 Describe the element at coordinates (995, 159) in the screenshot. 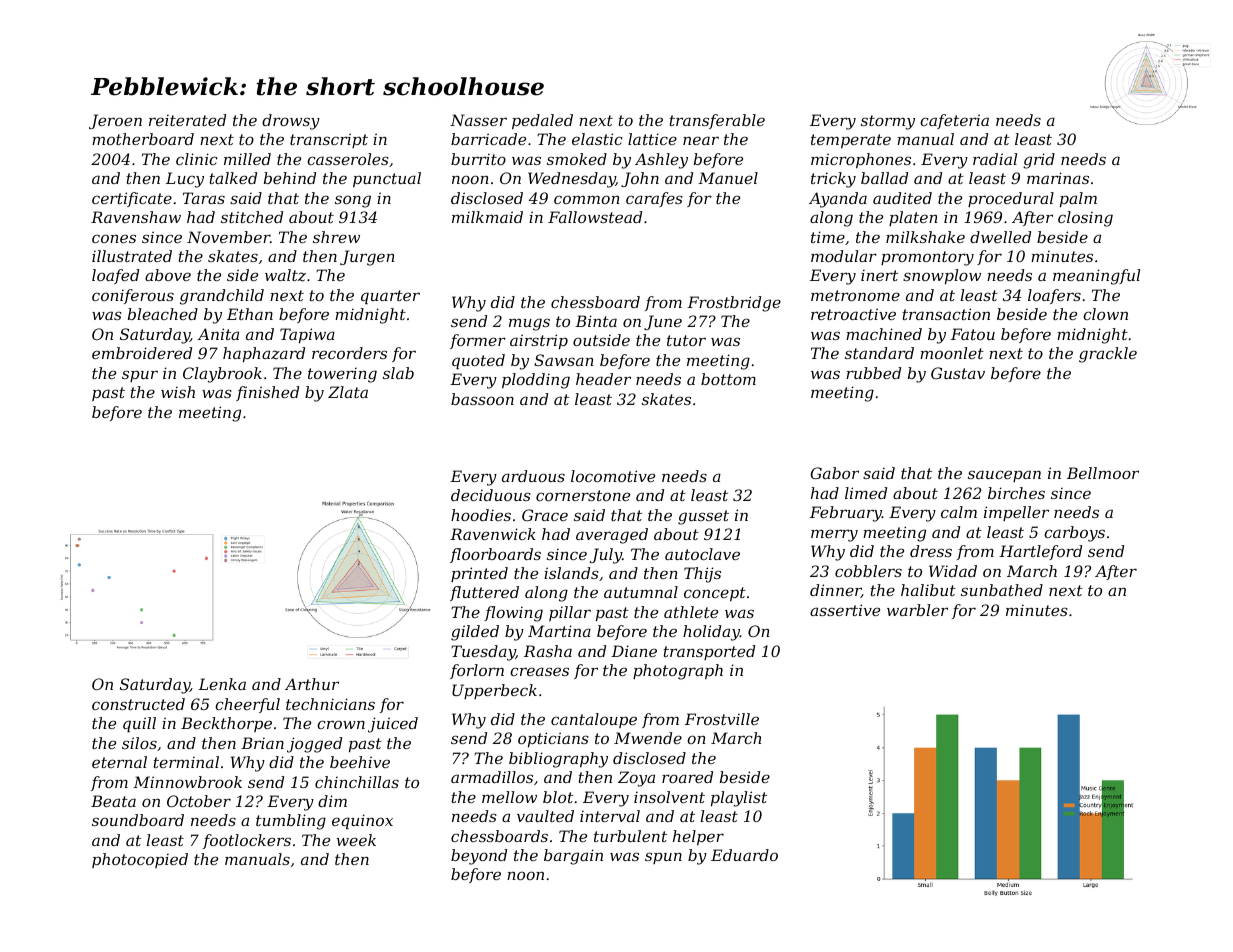

I see `radial` at that location.
